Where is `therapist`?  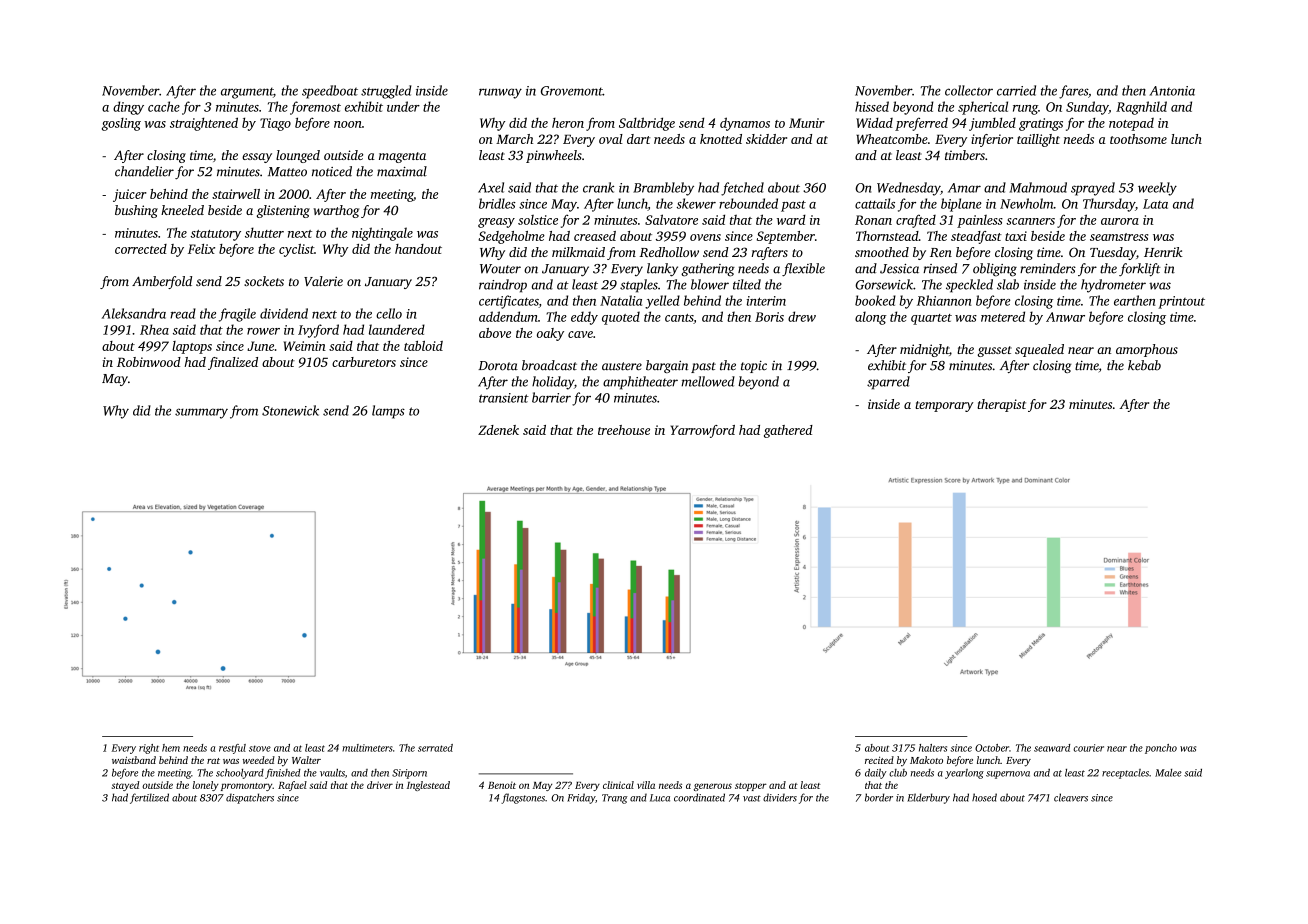
therapist is located at coordinates (1001, 405).
